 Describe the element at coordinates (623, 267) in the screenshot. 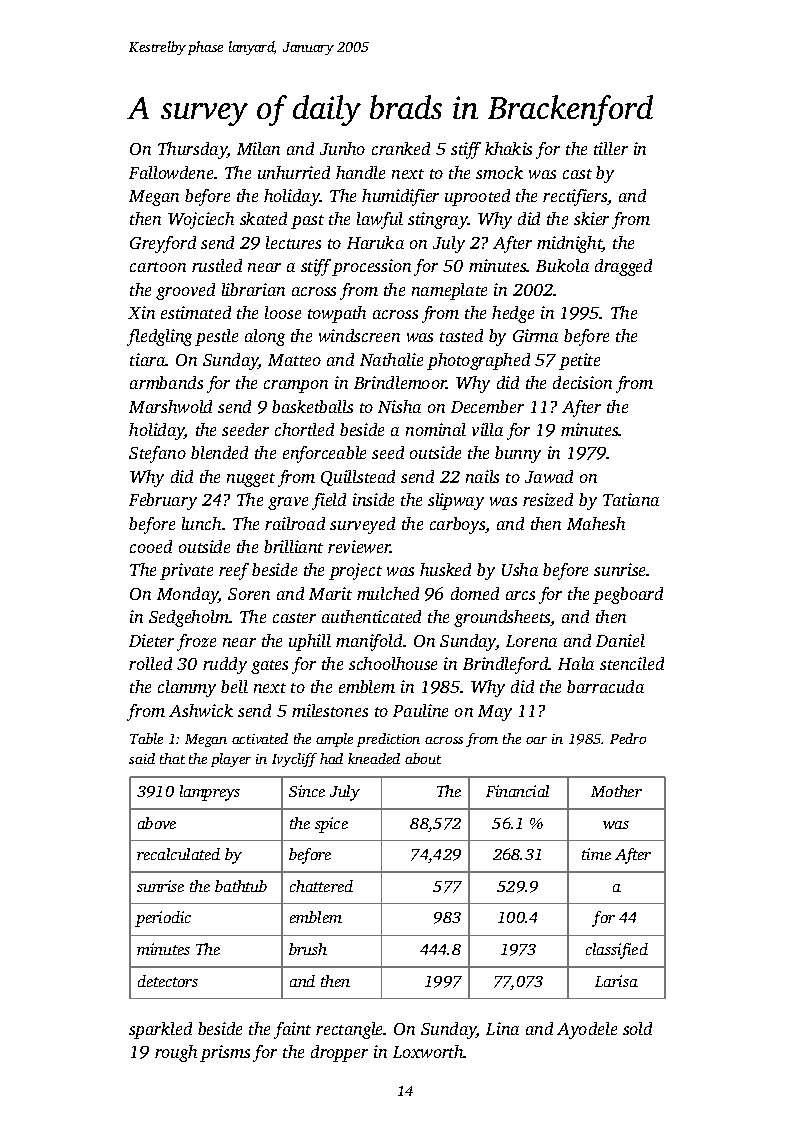

I see `dragged` at that location.
